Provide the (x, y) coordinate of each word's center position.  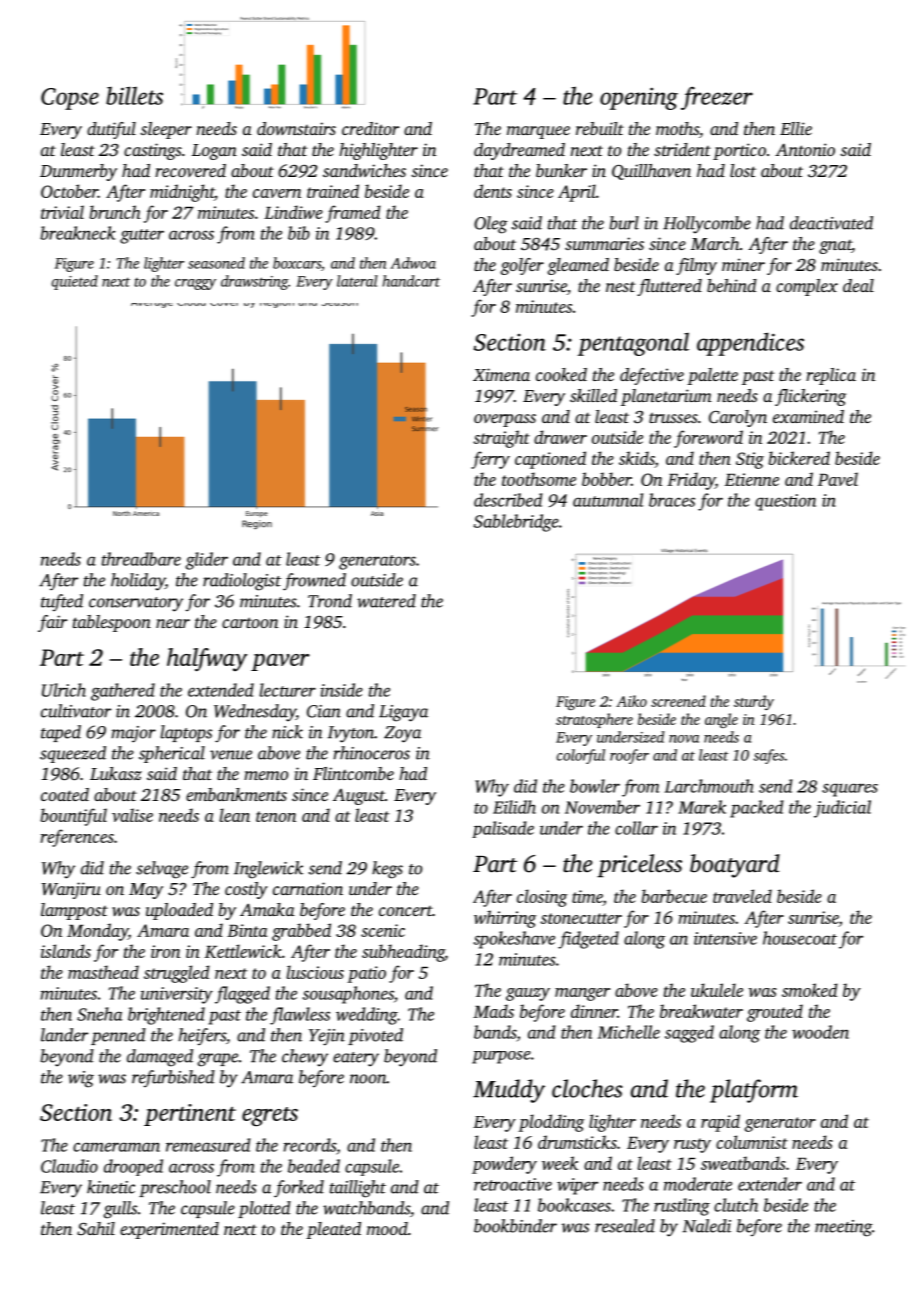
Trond (330, 601)
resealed (625, 1226)
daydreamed (519, 151)
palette (712, 376)
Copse (70, 99)
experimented (169, 1230)
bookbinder (515, 1226)
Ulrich (64, 690)
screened (678, 701)
